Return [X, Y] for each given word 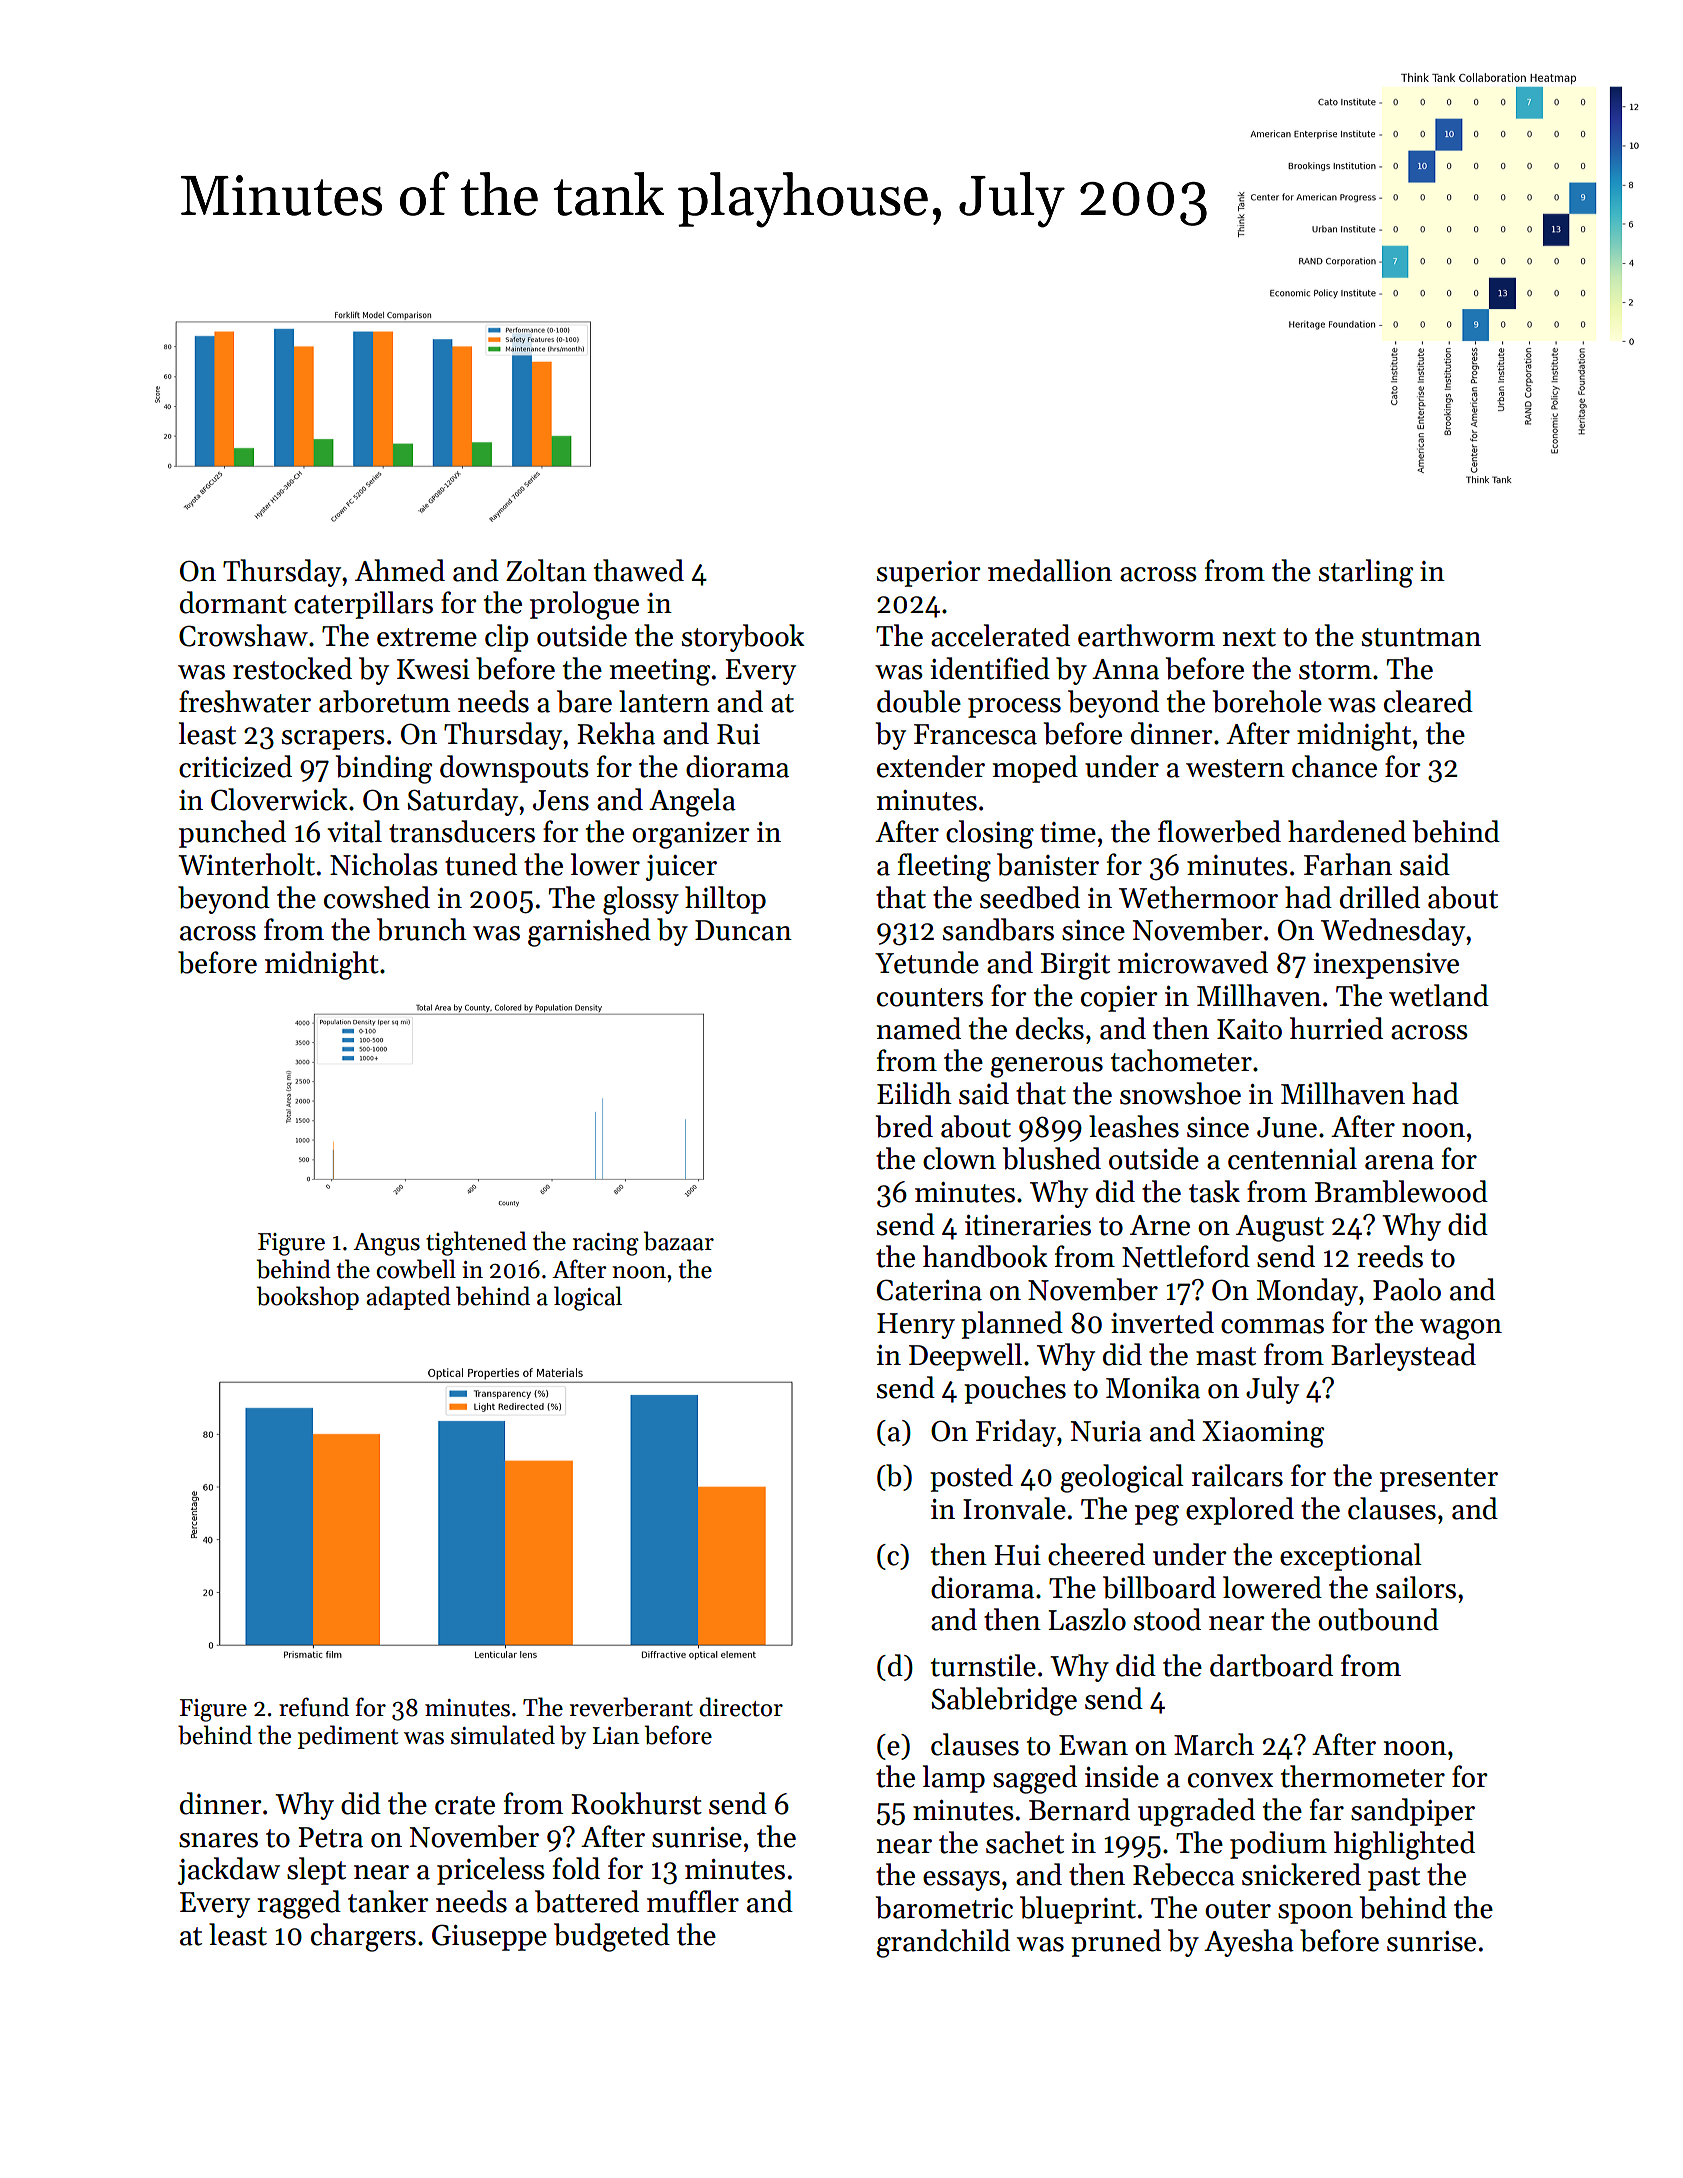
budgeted [612, 1937]
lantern [664, 701]
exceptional [1351, 1557]
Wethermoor [1198, 897]
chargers [363, 1937]
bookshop [308, 1298]
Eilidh [914, 1093]
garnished [589, 932]
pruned [1116, 1943]
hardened [1347, 831]
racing [606, 1244]
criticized [235, 766]
